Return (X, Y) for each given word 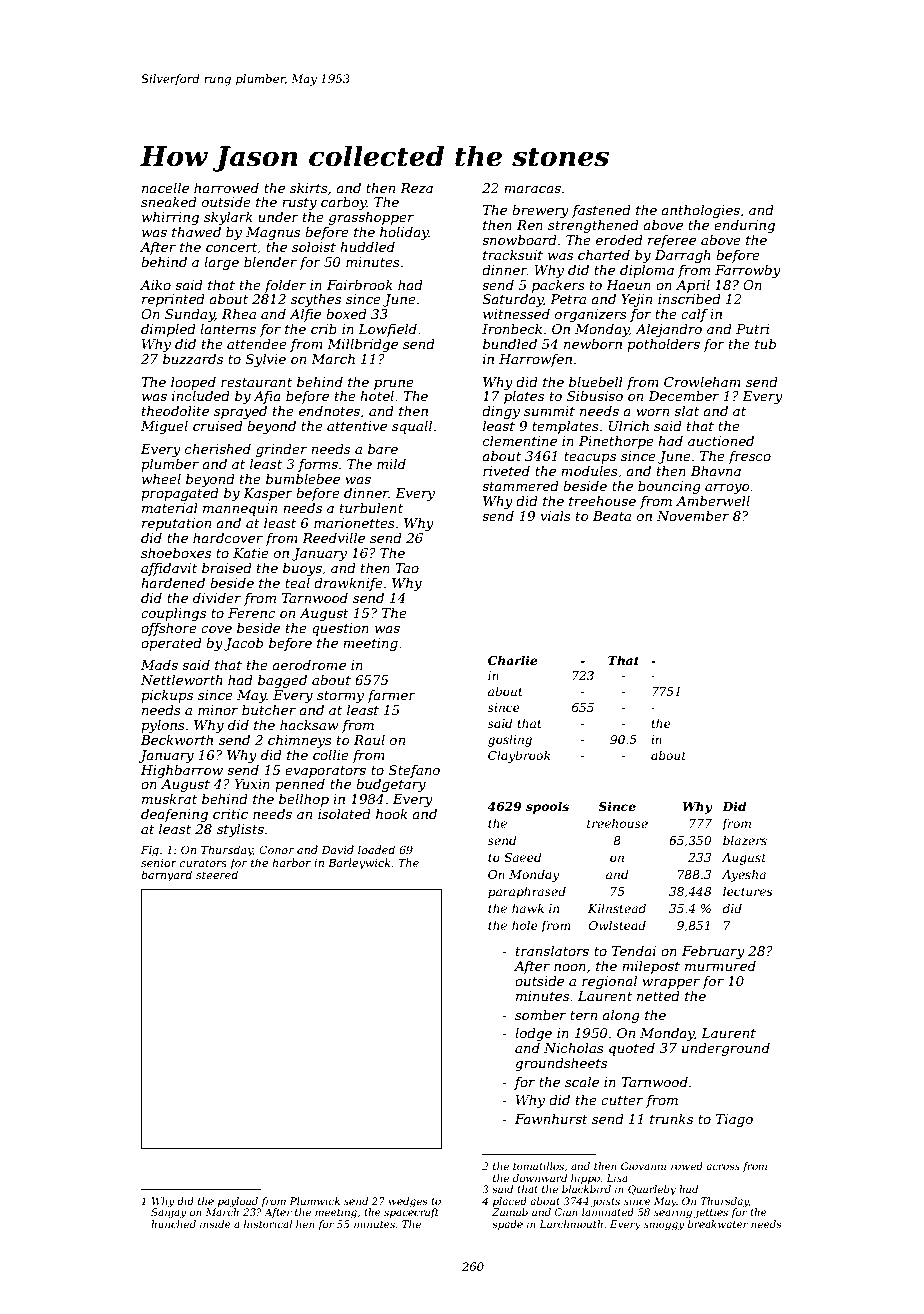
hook (392, 814)
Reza (416, 188)
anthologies (700, 211)
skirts (309, 188)
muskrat (169, 799)
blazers (745, 840)
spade (507, 1225)
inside (215, 1224)
